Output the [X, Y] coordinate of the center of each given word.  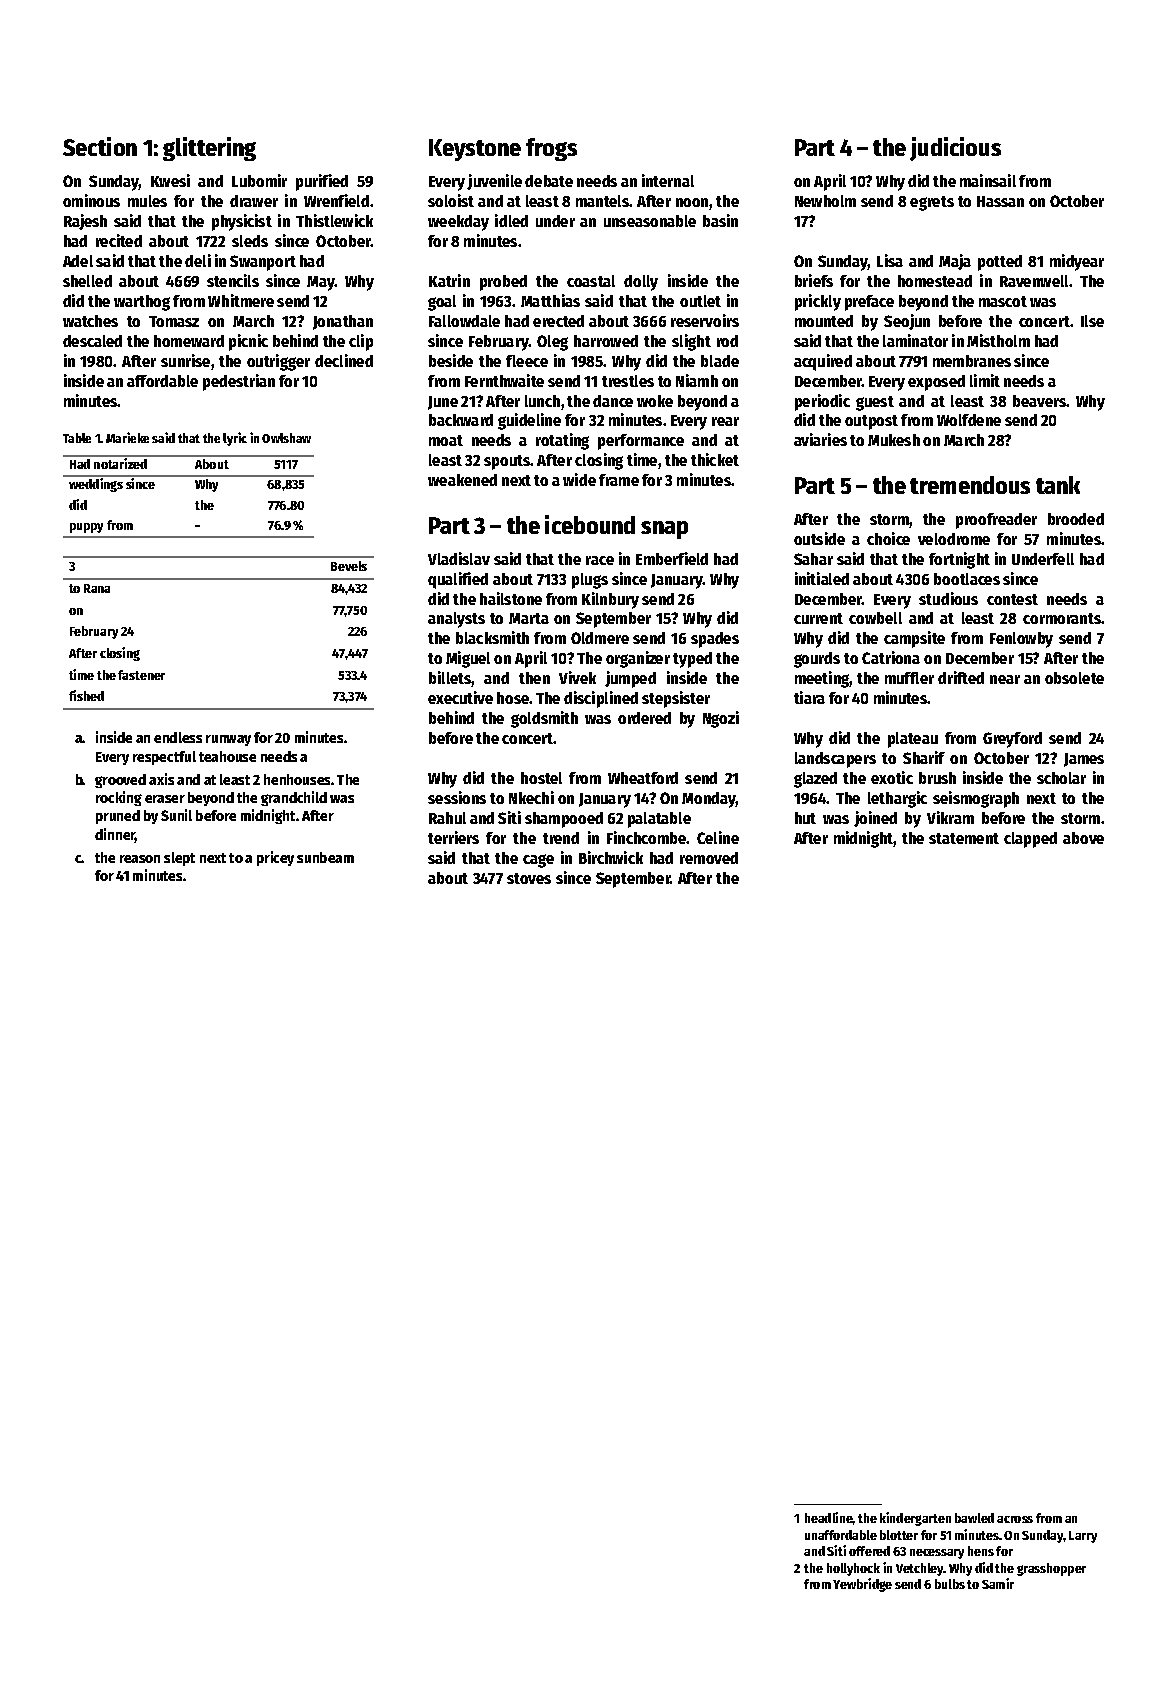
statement [964, 838]
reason [140, 859]
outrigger [278, 362]
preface [869, 303]
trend [561, 838]
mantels [603, 201]
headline [829, 1517]
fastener [141, 675]
